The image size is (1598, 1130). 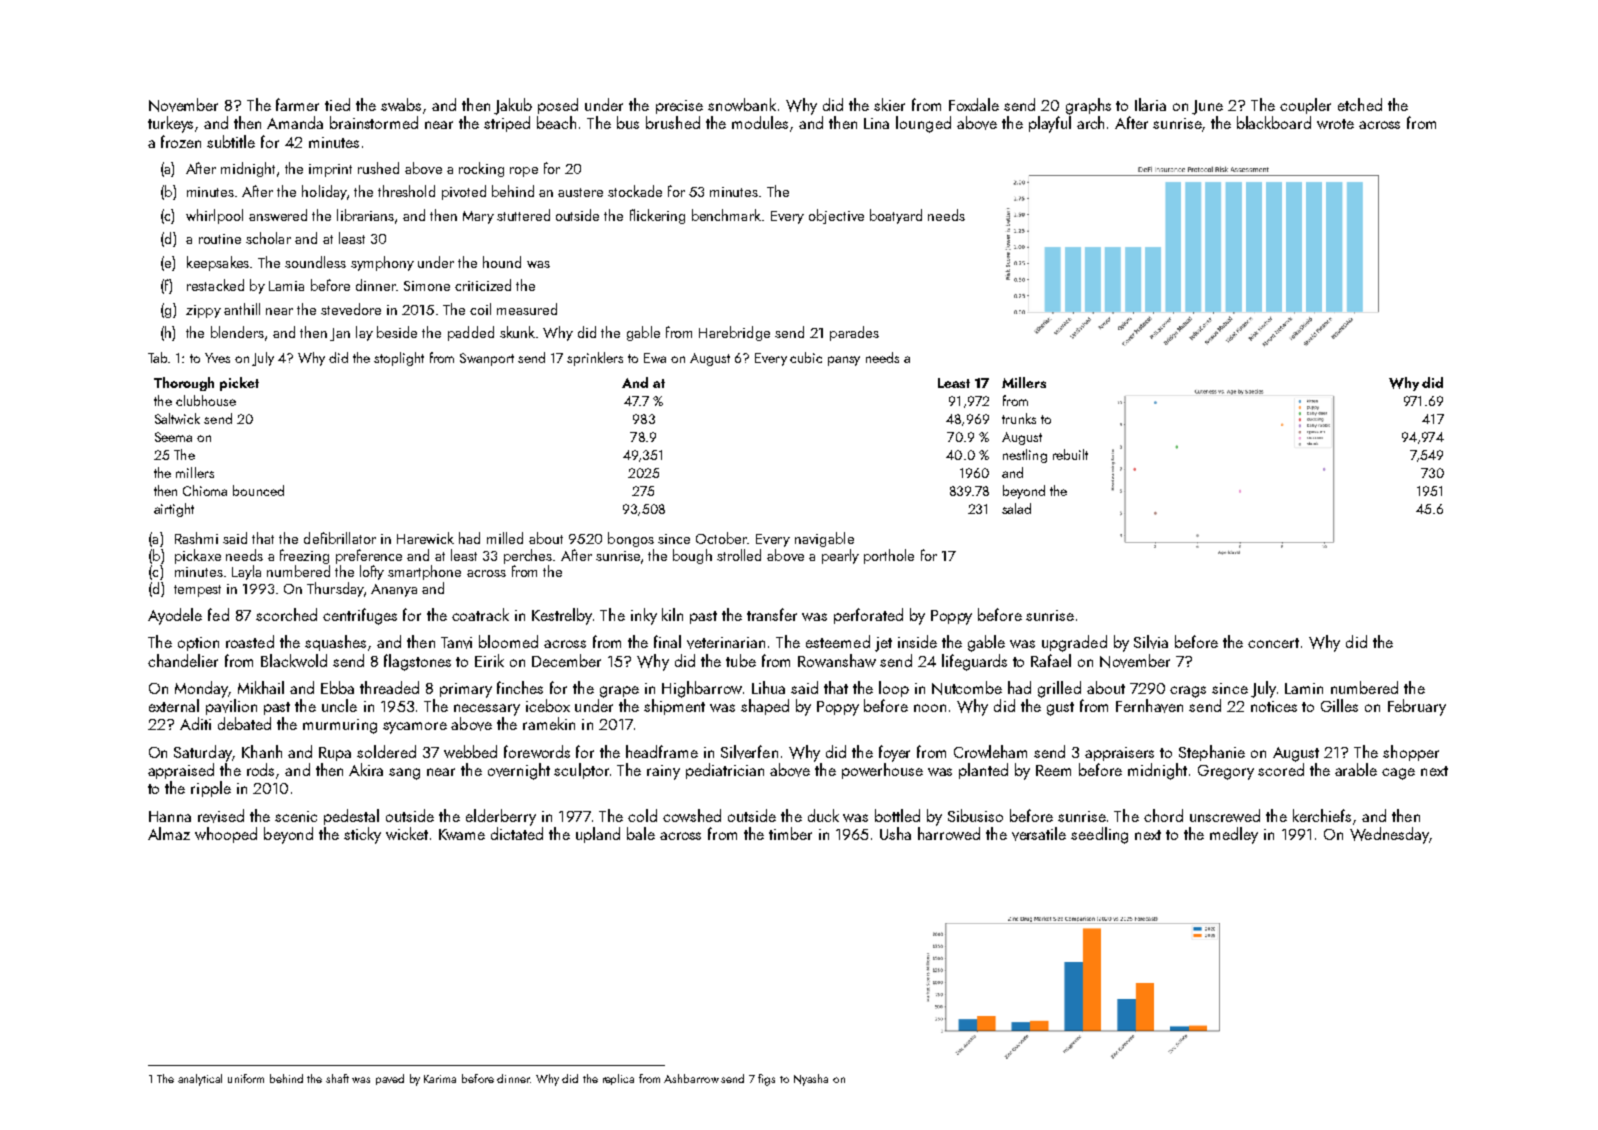 I want to click on whooped, so click(x=226, y=835).
